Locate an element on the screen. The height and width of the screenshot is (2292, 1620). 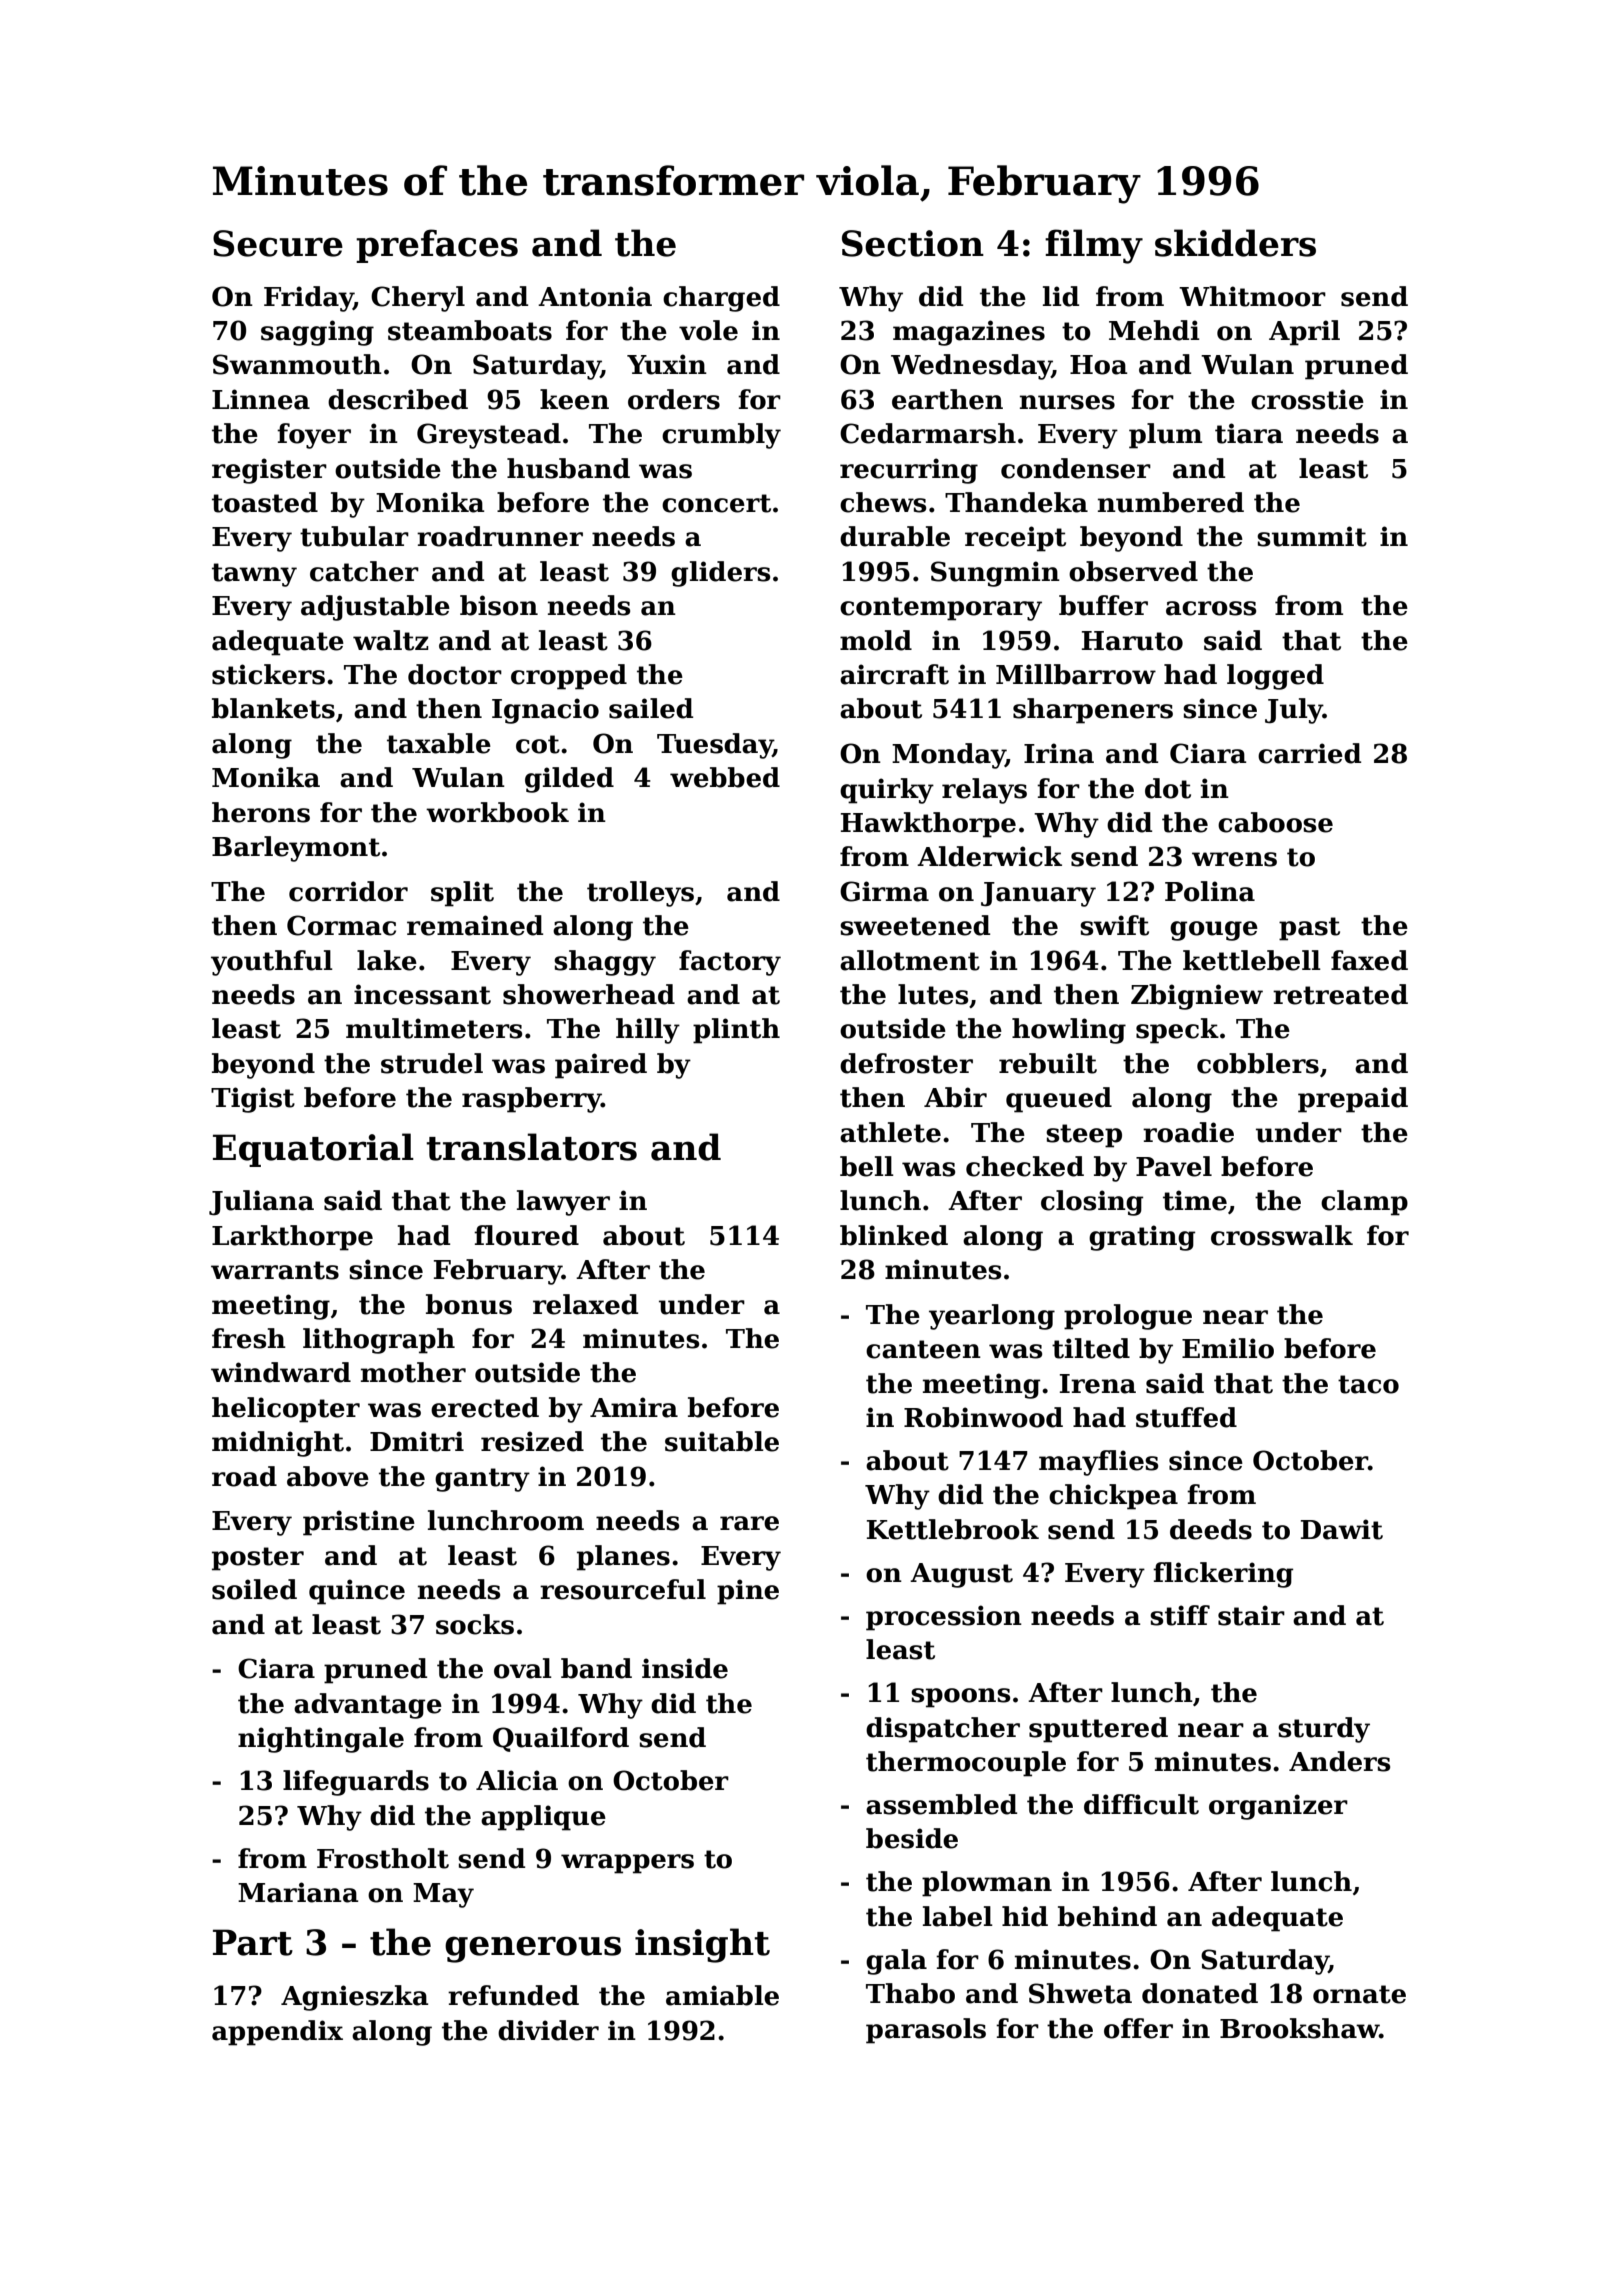
taxable is located at coordinates (439, 743).
